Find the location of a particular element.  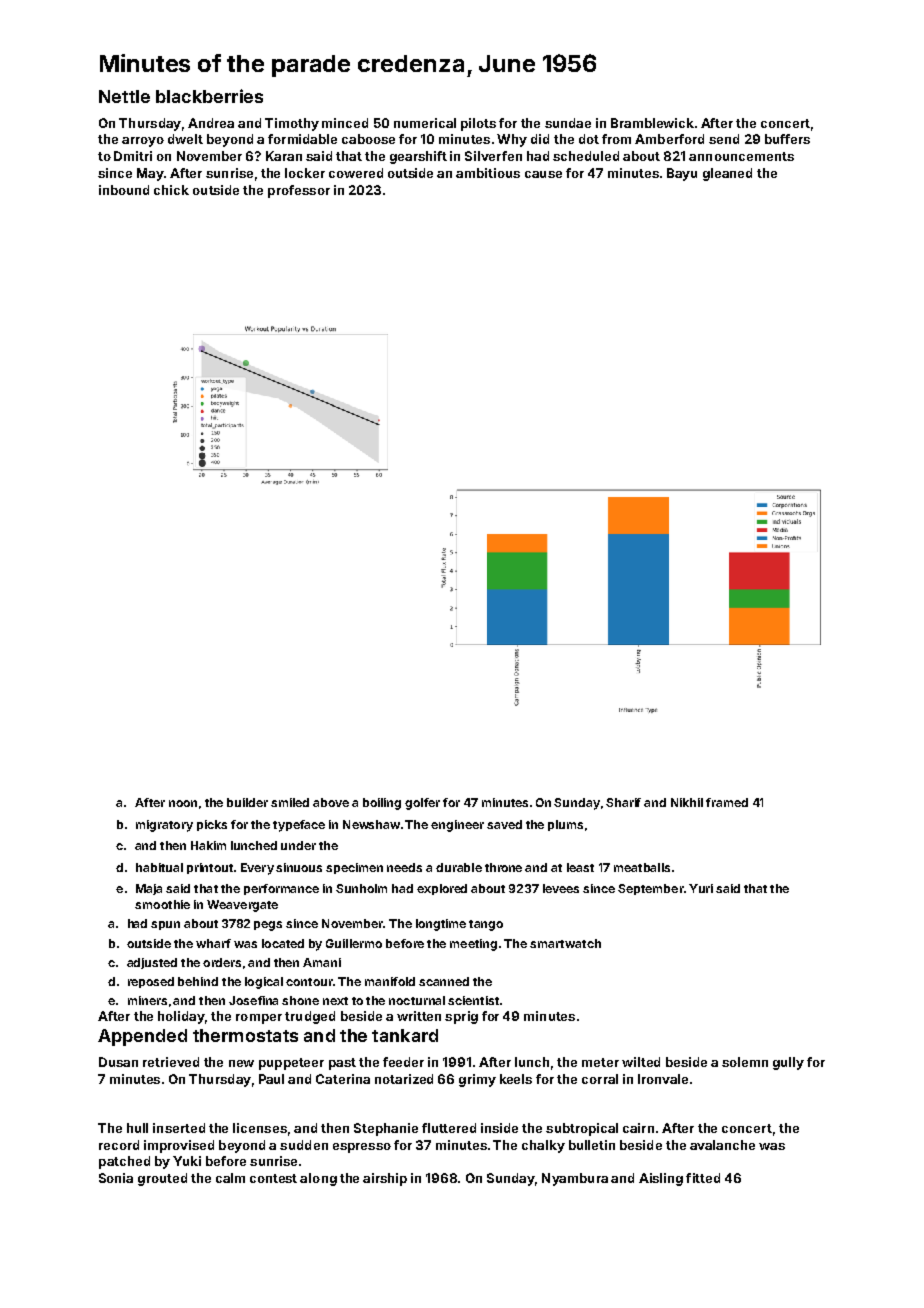

buffers is located at coordinates (787, 139).
